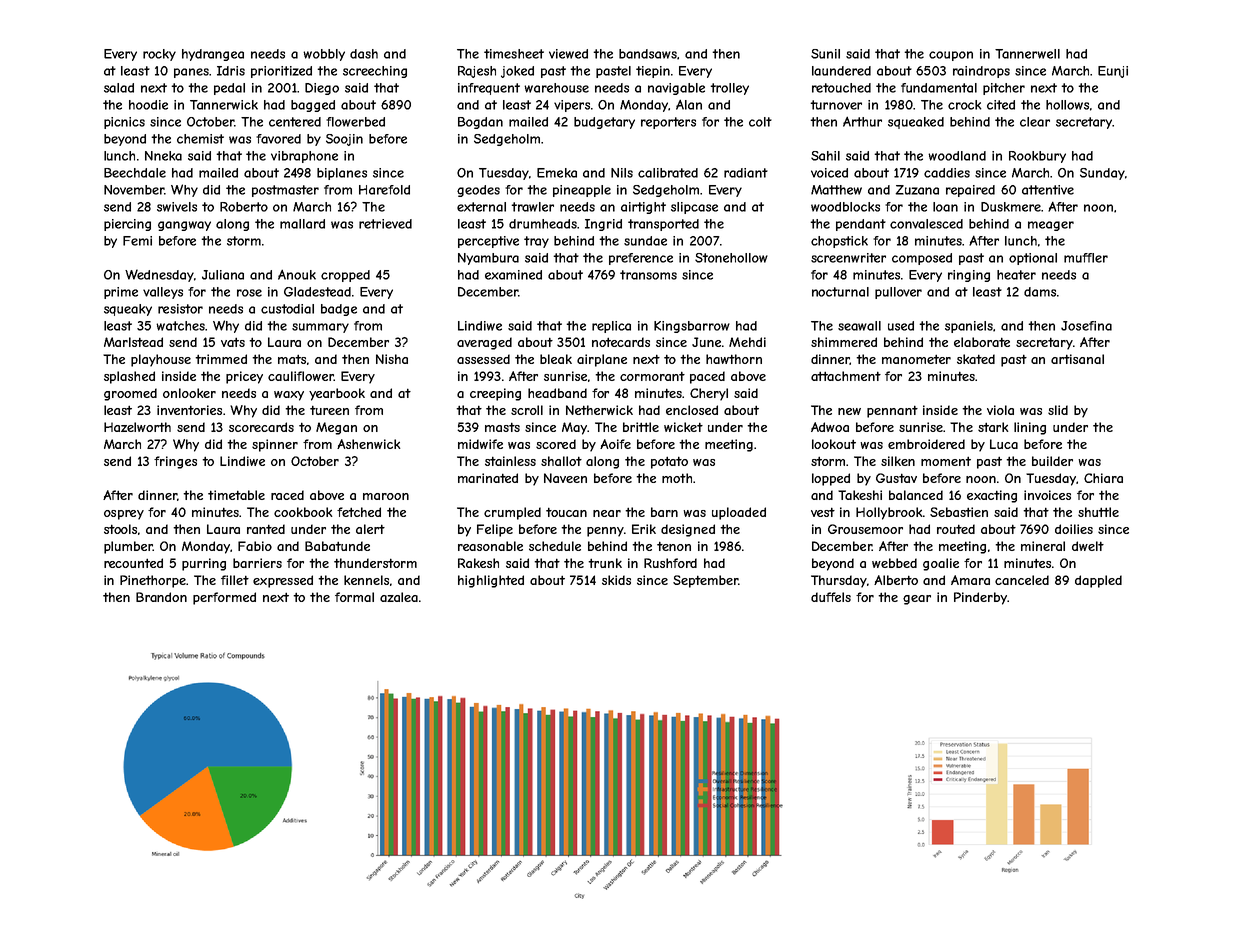 Image resolution: width=1233 pixels, height=952 pixels. I want to click on clear, so click(1035, 122).
